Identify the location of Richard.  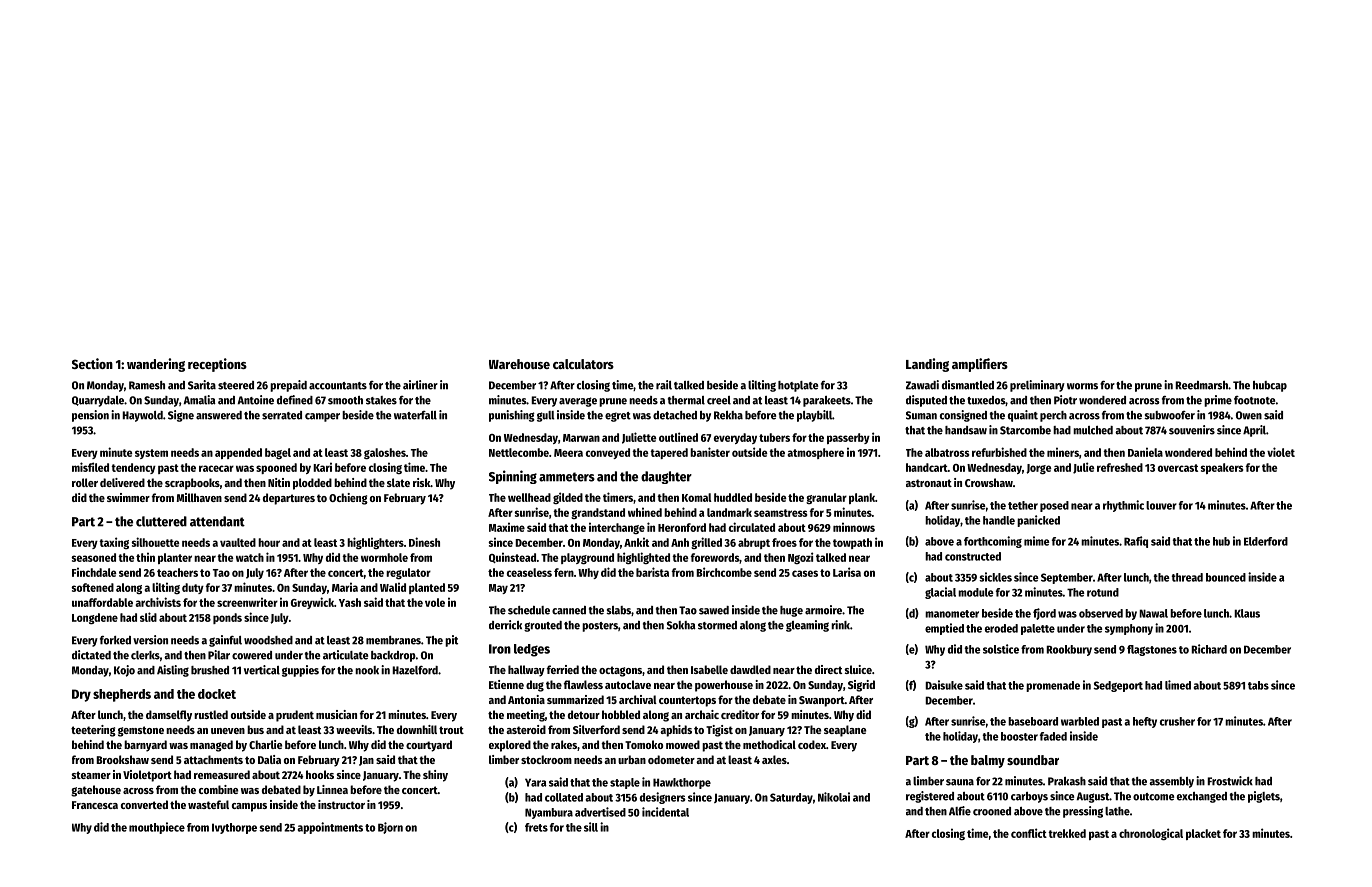
(1209, 649).
